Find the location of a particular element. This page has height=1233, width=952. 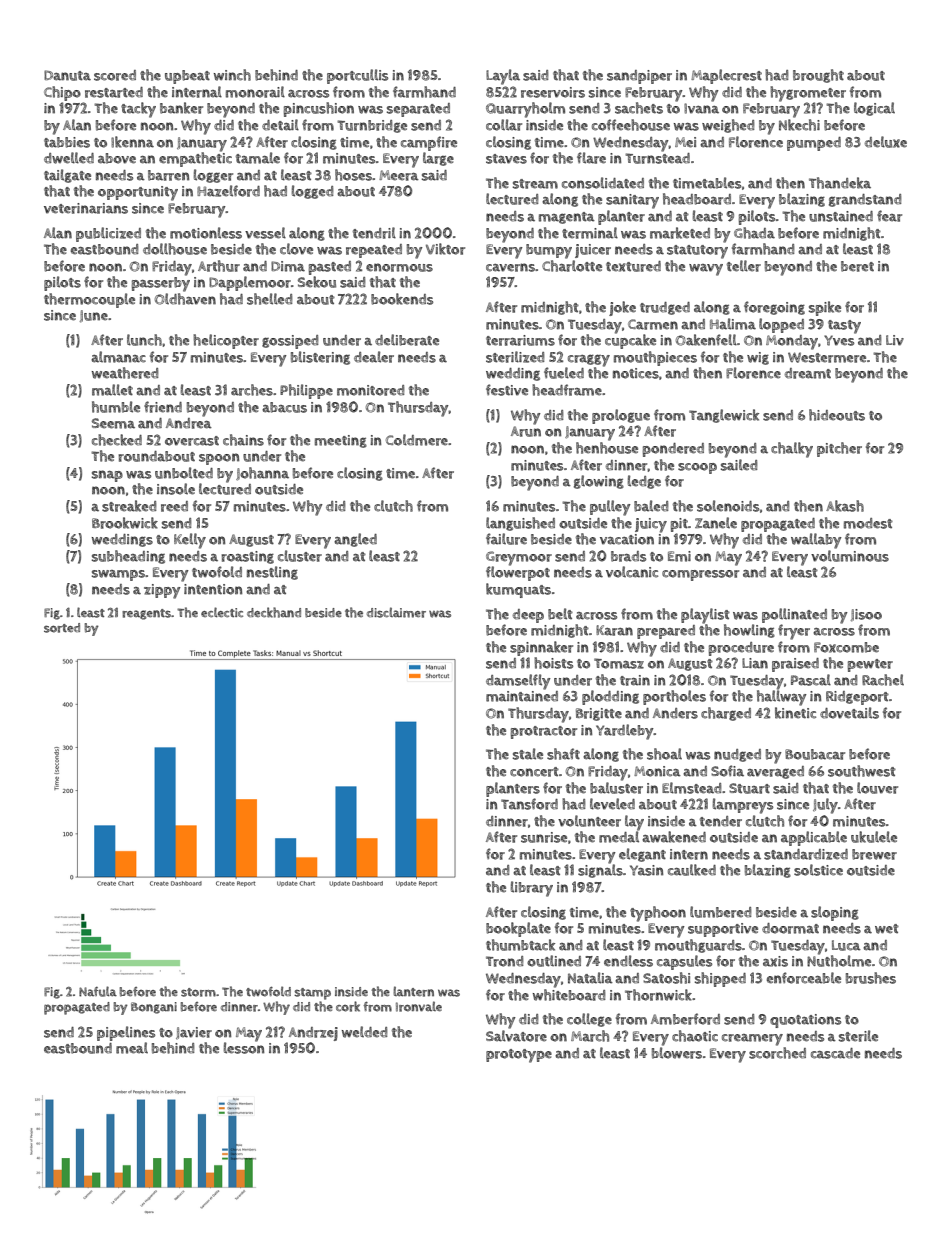

headboard is located at coordinates (697, 199).
